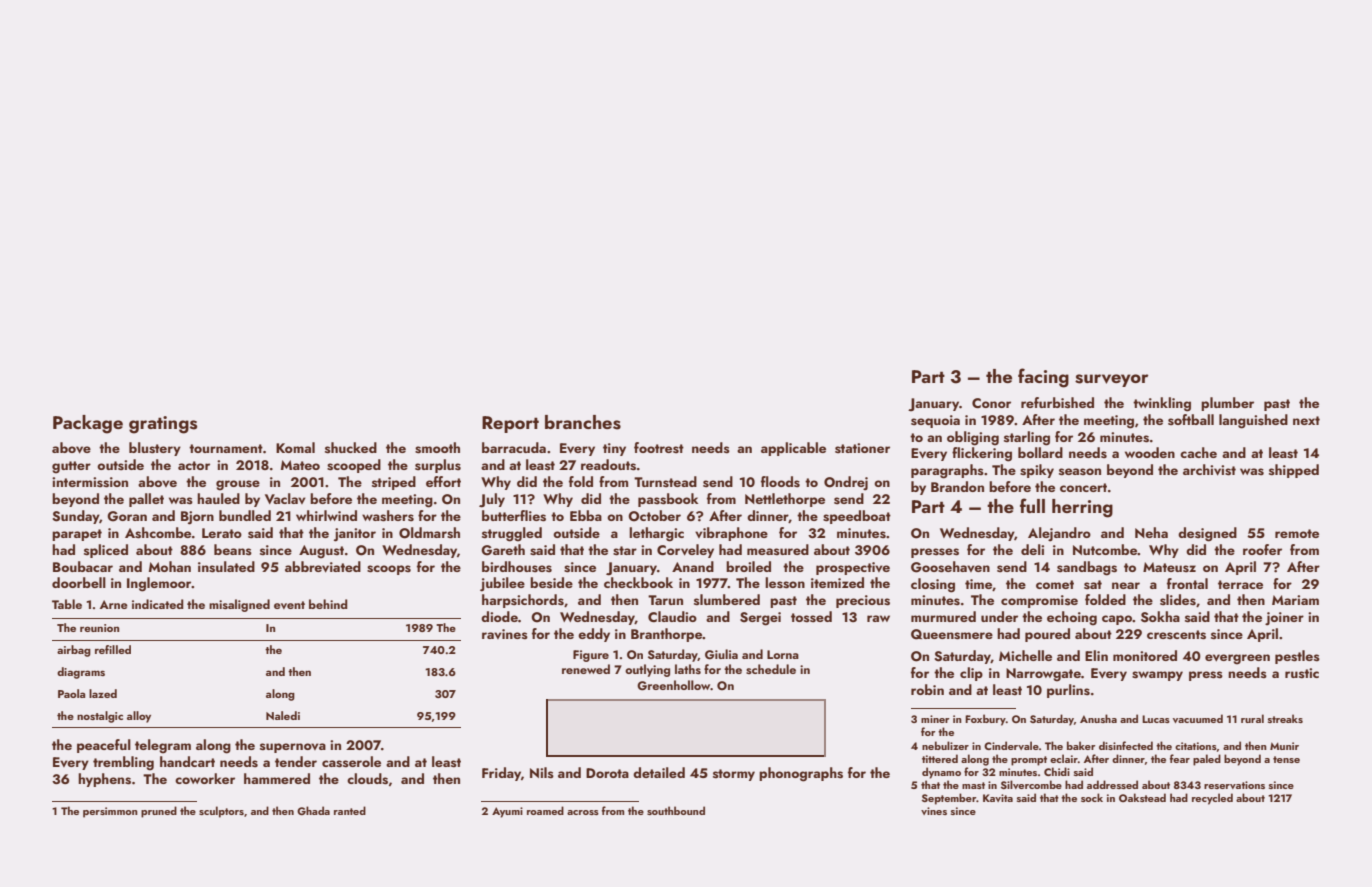 Image resolution: width=1372 pixels, height=887 pixels. What do you see at coordinates (583, 812) in the screenshot?
I see `across` at bounding box center [583, 812].
